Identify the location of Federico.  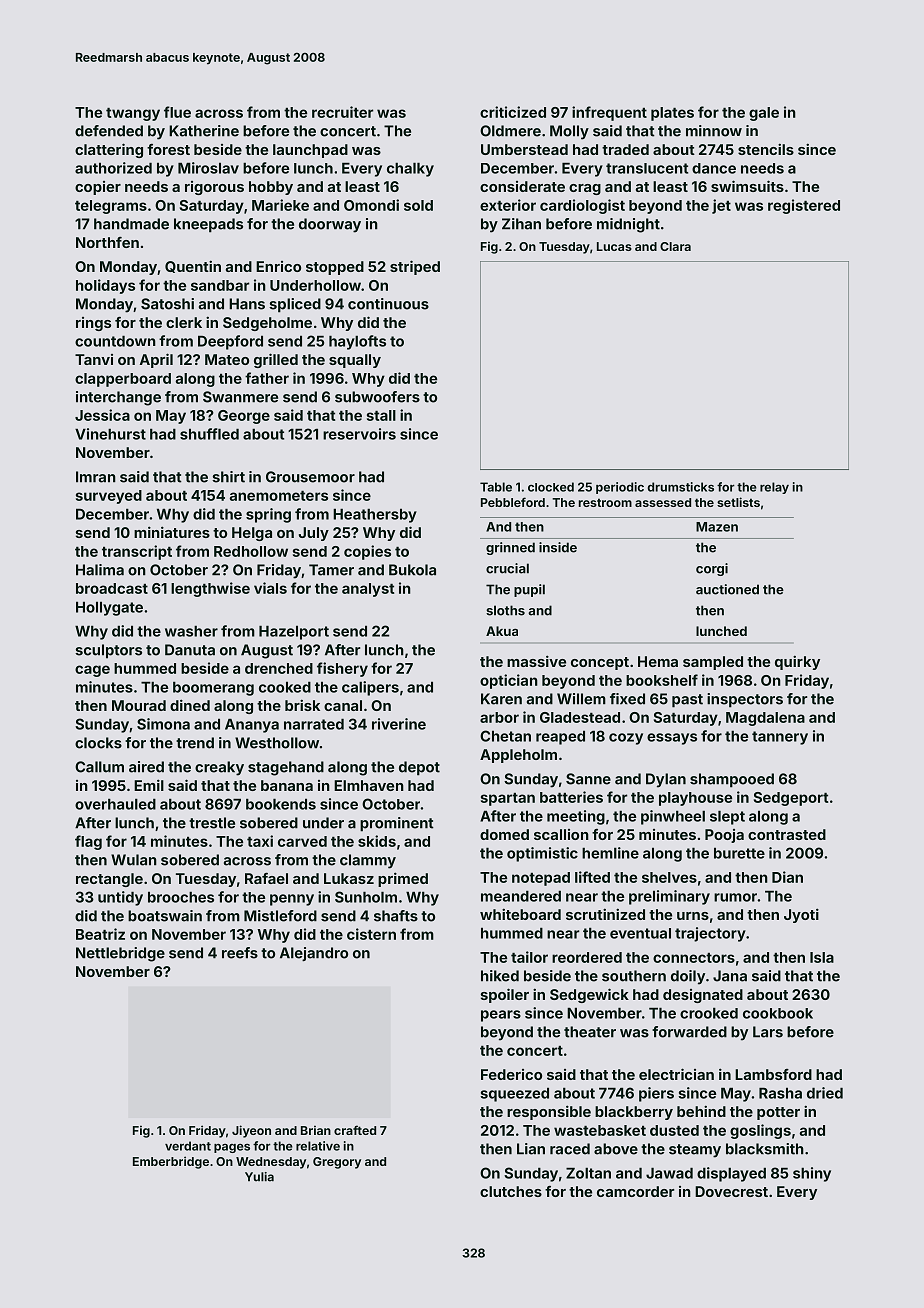
(511, 1074).
